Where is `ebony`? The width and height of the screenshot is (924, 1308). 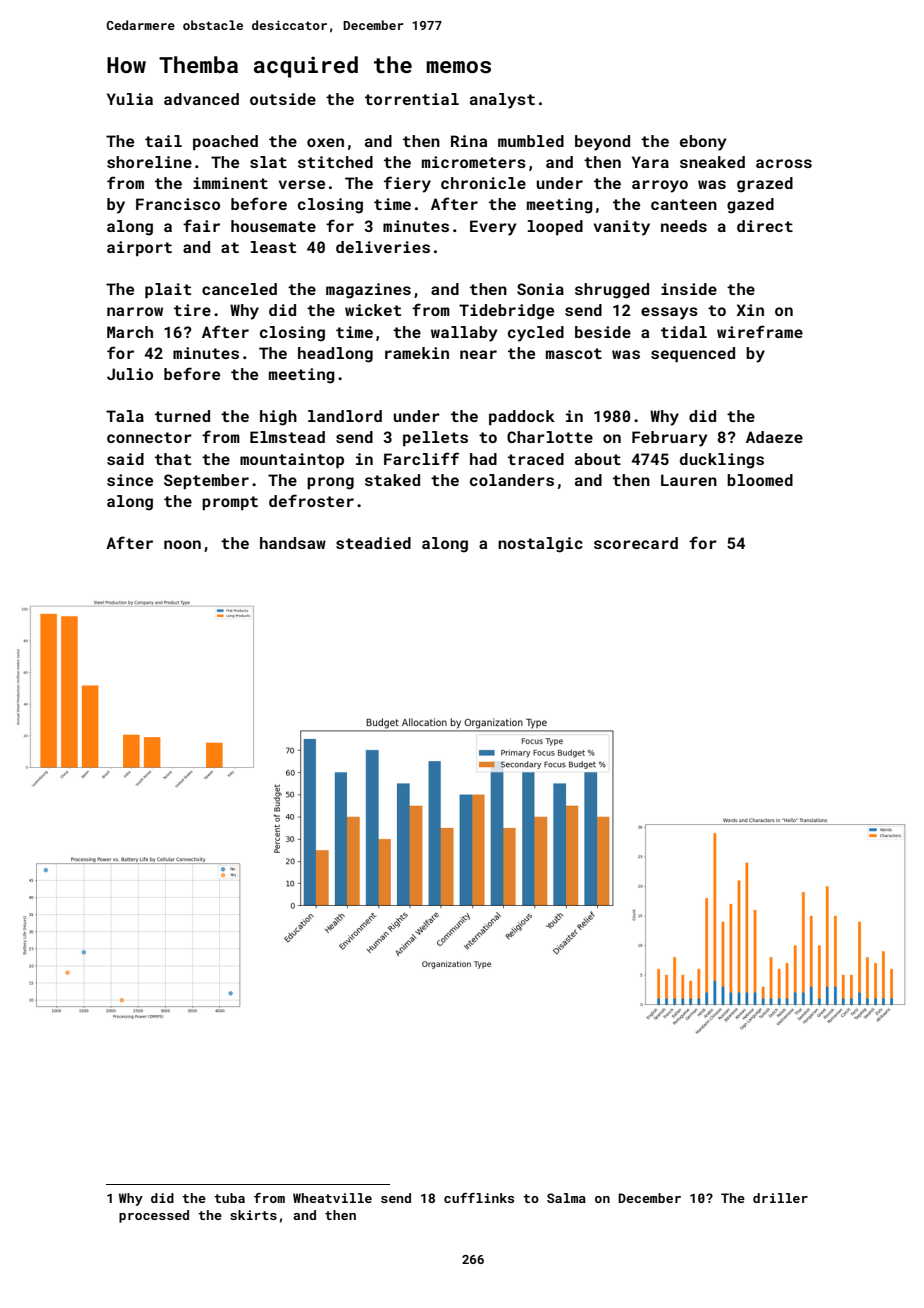
ebony is located at coordinates (703, 143).
